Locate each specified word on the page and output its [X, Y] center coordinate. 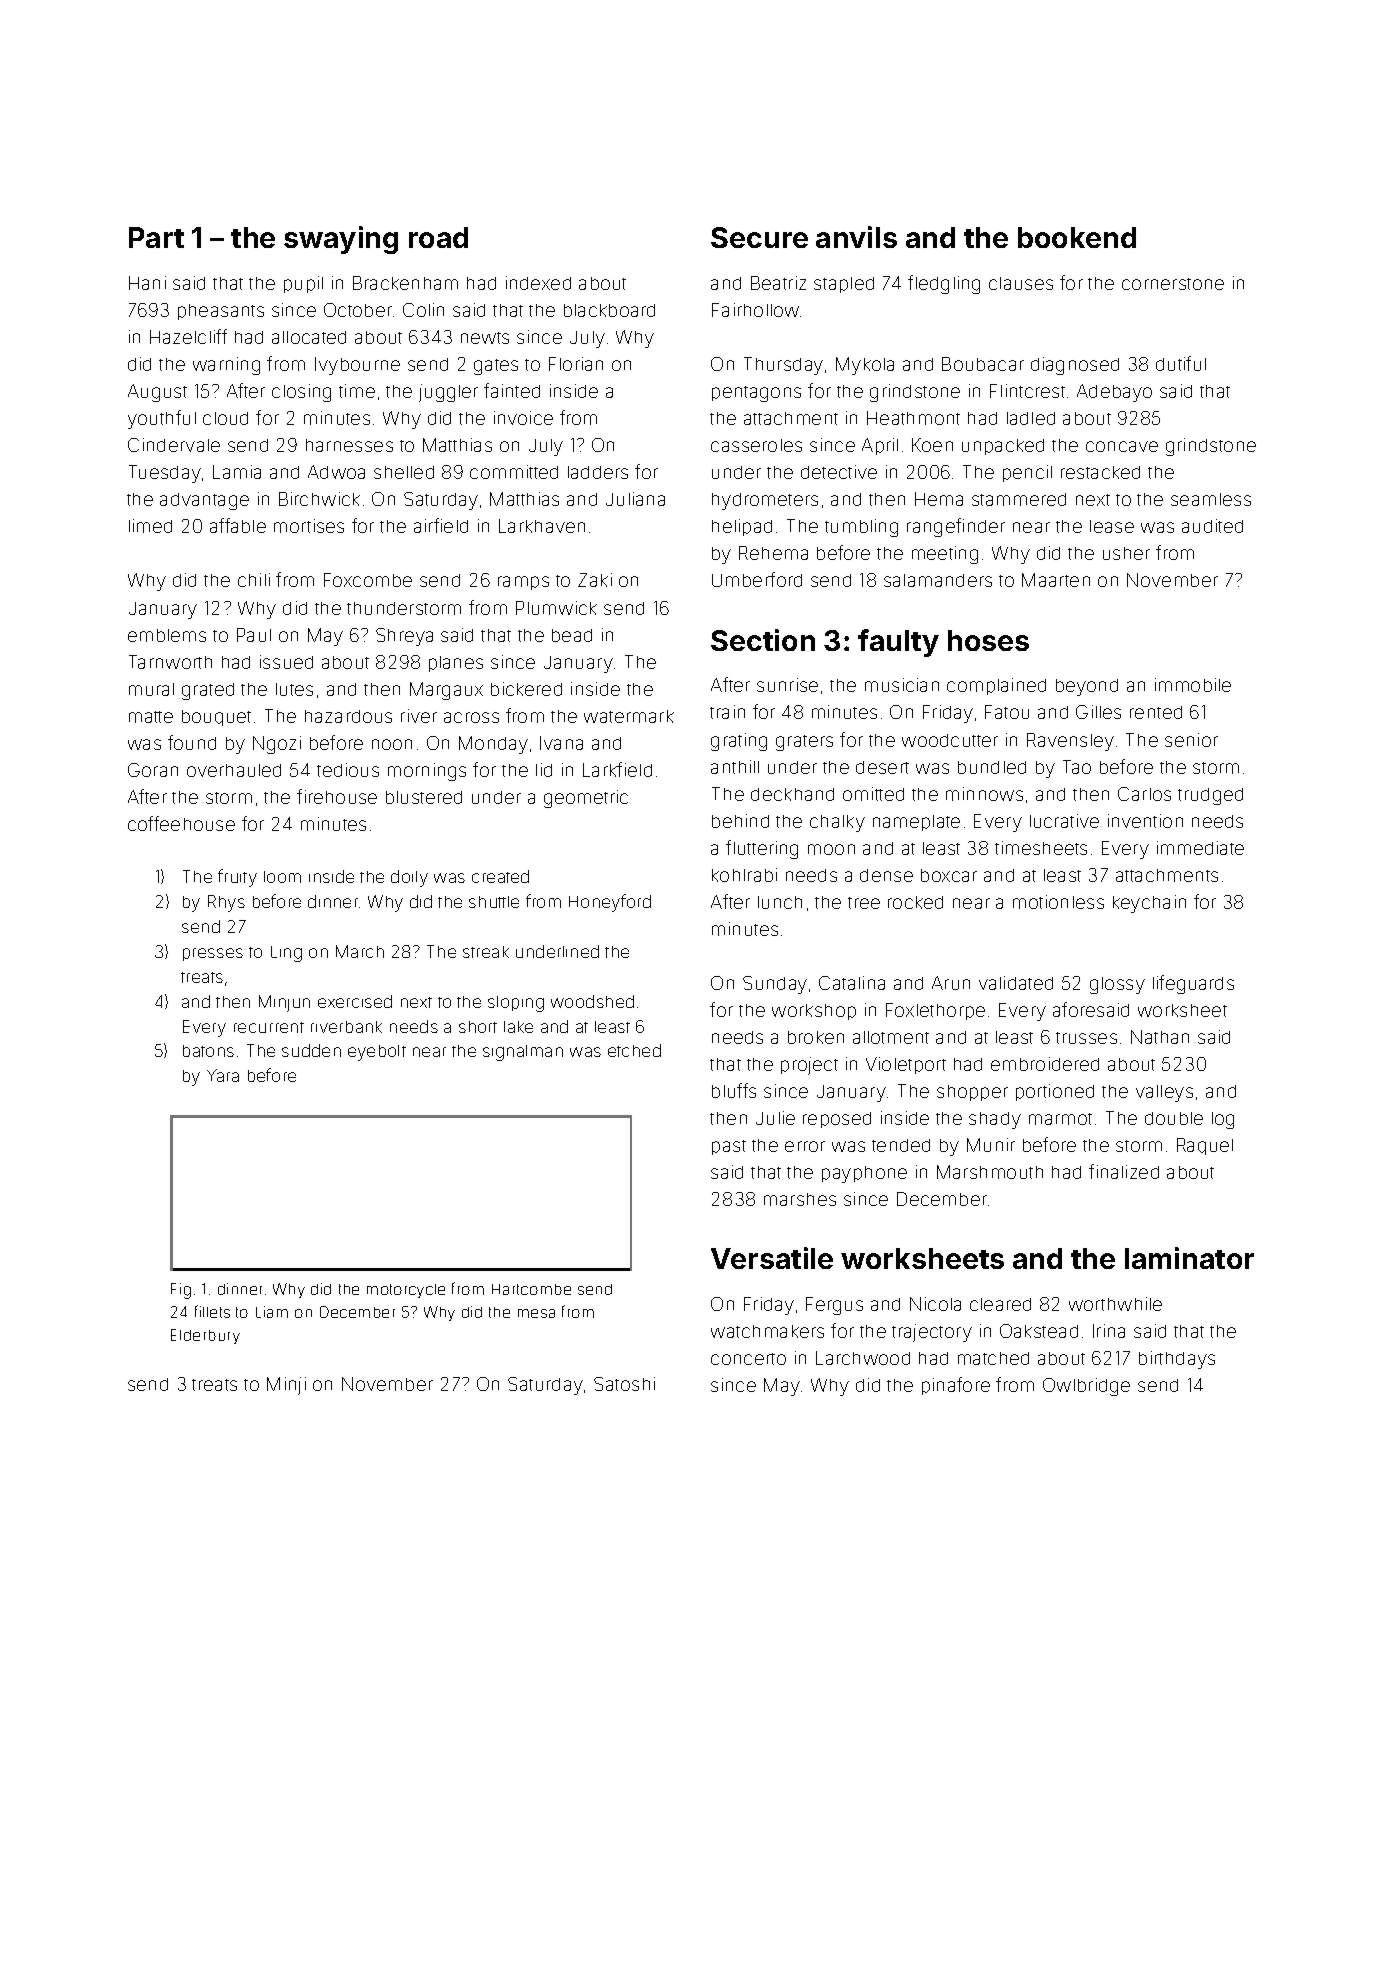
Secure [759, 237]
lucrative [1064, 821]
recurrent [269, 1027]
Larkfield [617, 769]
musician [902, 685]
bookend [1077, 237]
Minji [286, 1386]
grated [208, 691]
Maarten [1056, 580]
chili [254, 580]
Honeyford [610, 903]
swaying [341, 240]
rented [1156, 712]
